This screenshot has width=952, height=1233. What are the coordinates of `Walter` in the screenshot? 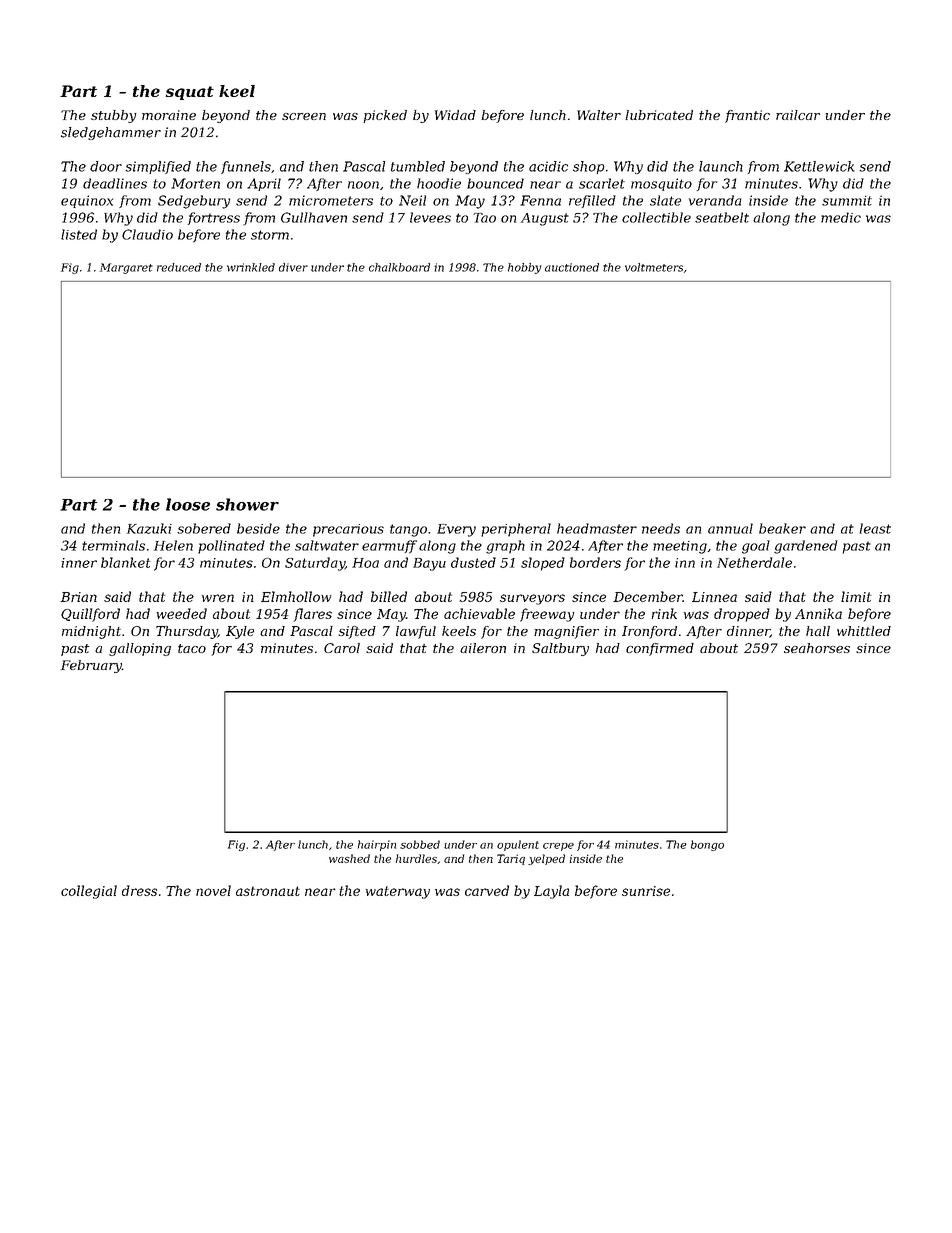 It's located at (599, 115).
